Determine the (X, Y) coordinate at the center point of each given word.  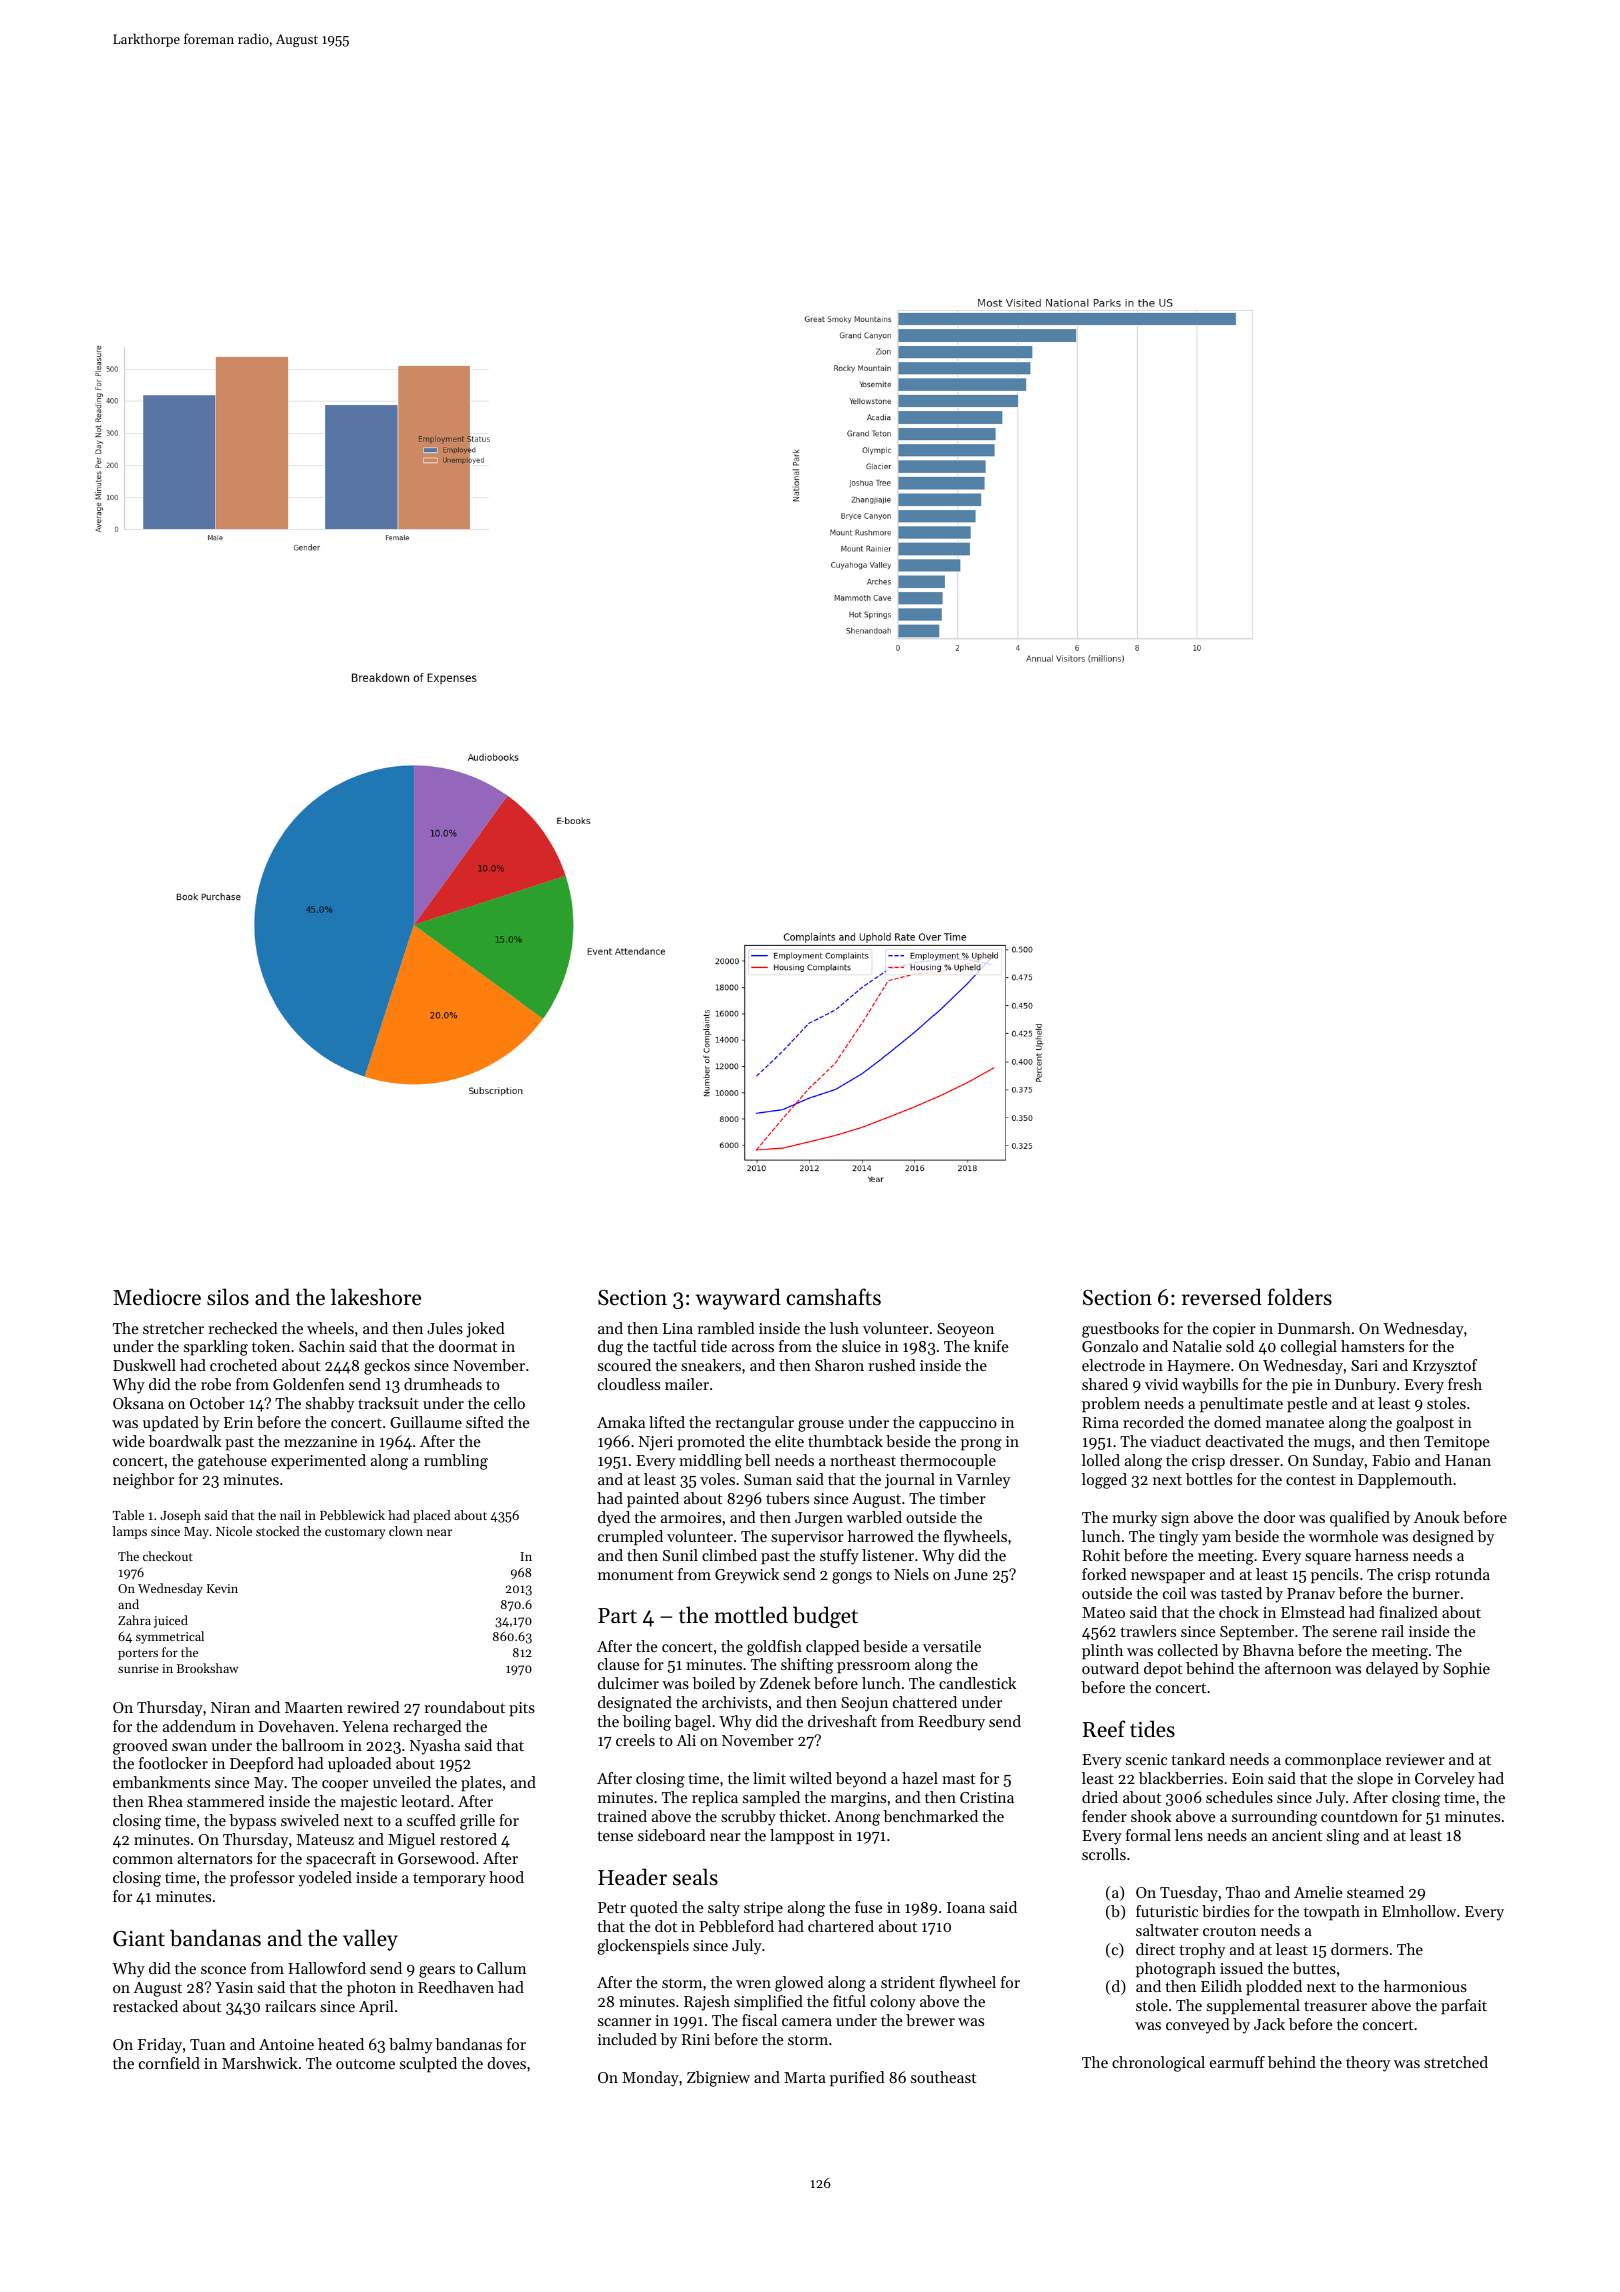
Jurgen (819, 1519)
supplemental (1253, 2007)
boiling (647, 1723)
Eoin (1248, 1778)
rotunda (1462, 1574)
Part (617, 1616)
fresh (1465, 1384)
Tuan (208, 2044)
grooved (140, 1747)
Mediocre (157, 1297)
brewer (930, 2020)
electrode (1113, 1365)
